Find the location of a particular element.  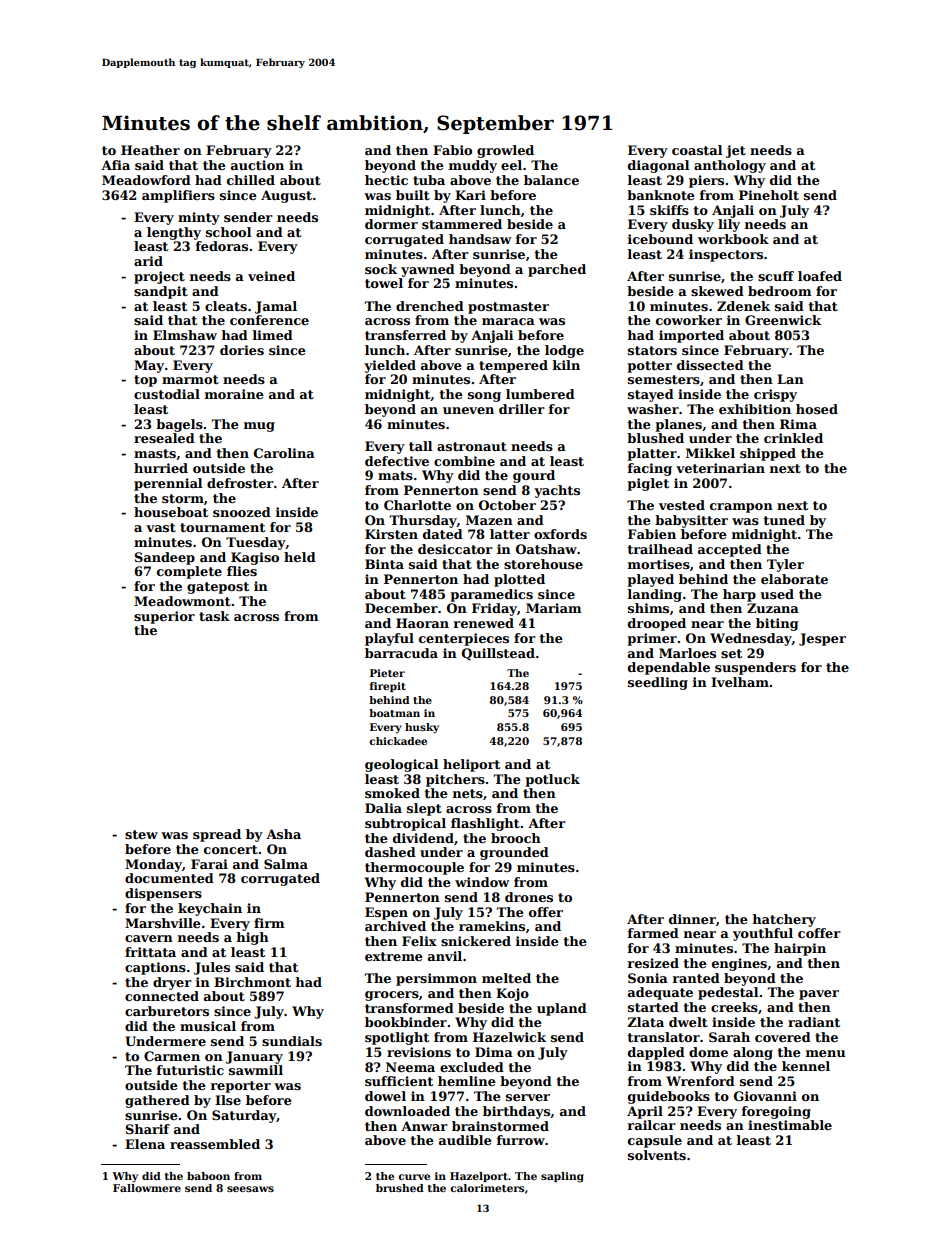

coworker is located at coordinates (689, 320).
